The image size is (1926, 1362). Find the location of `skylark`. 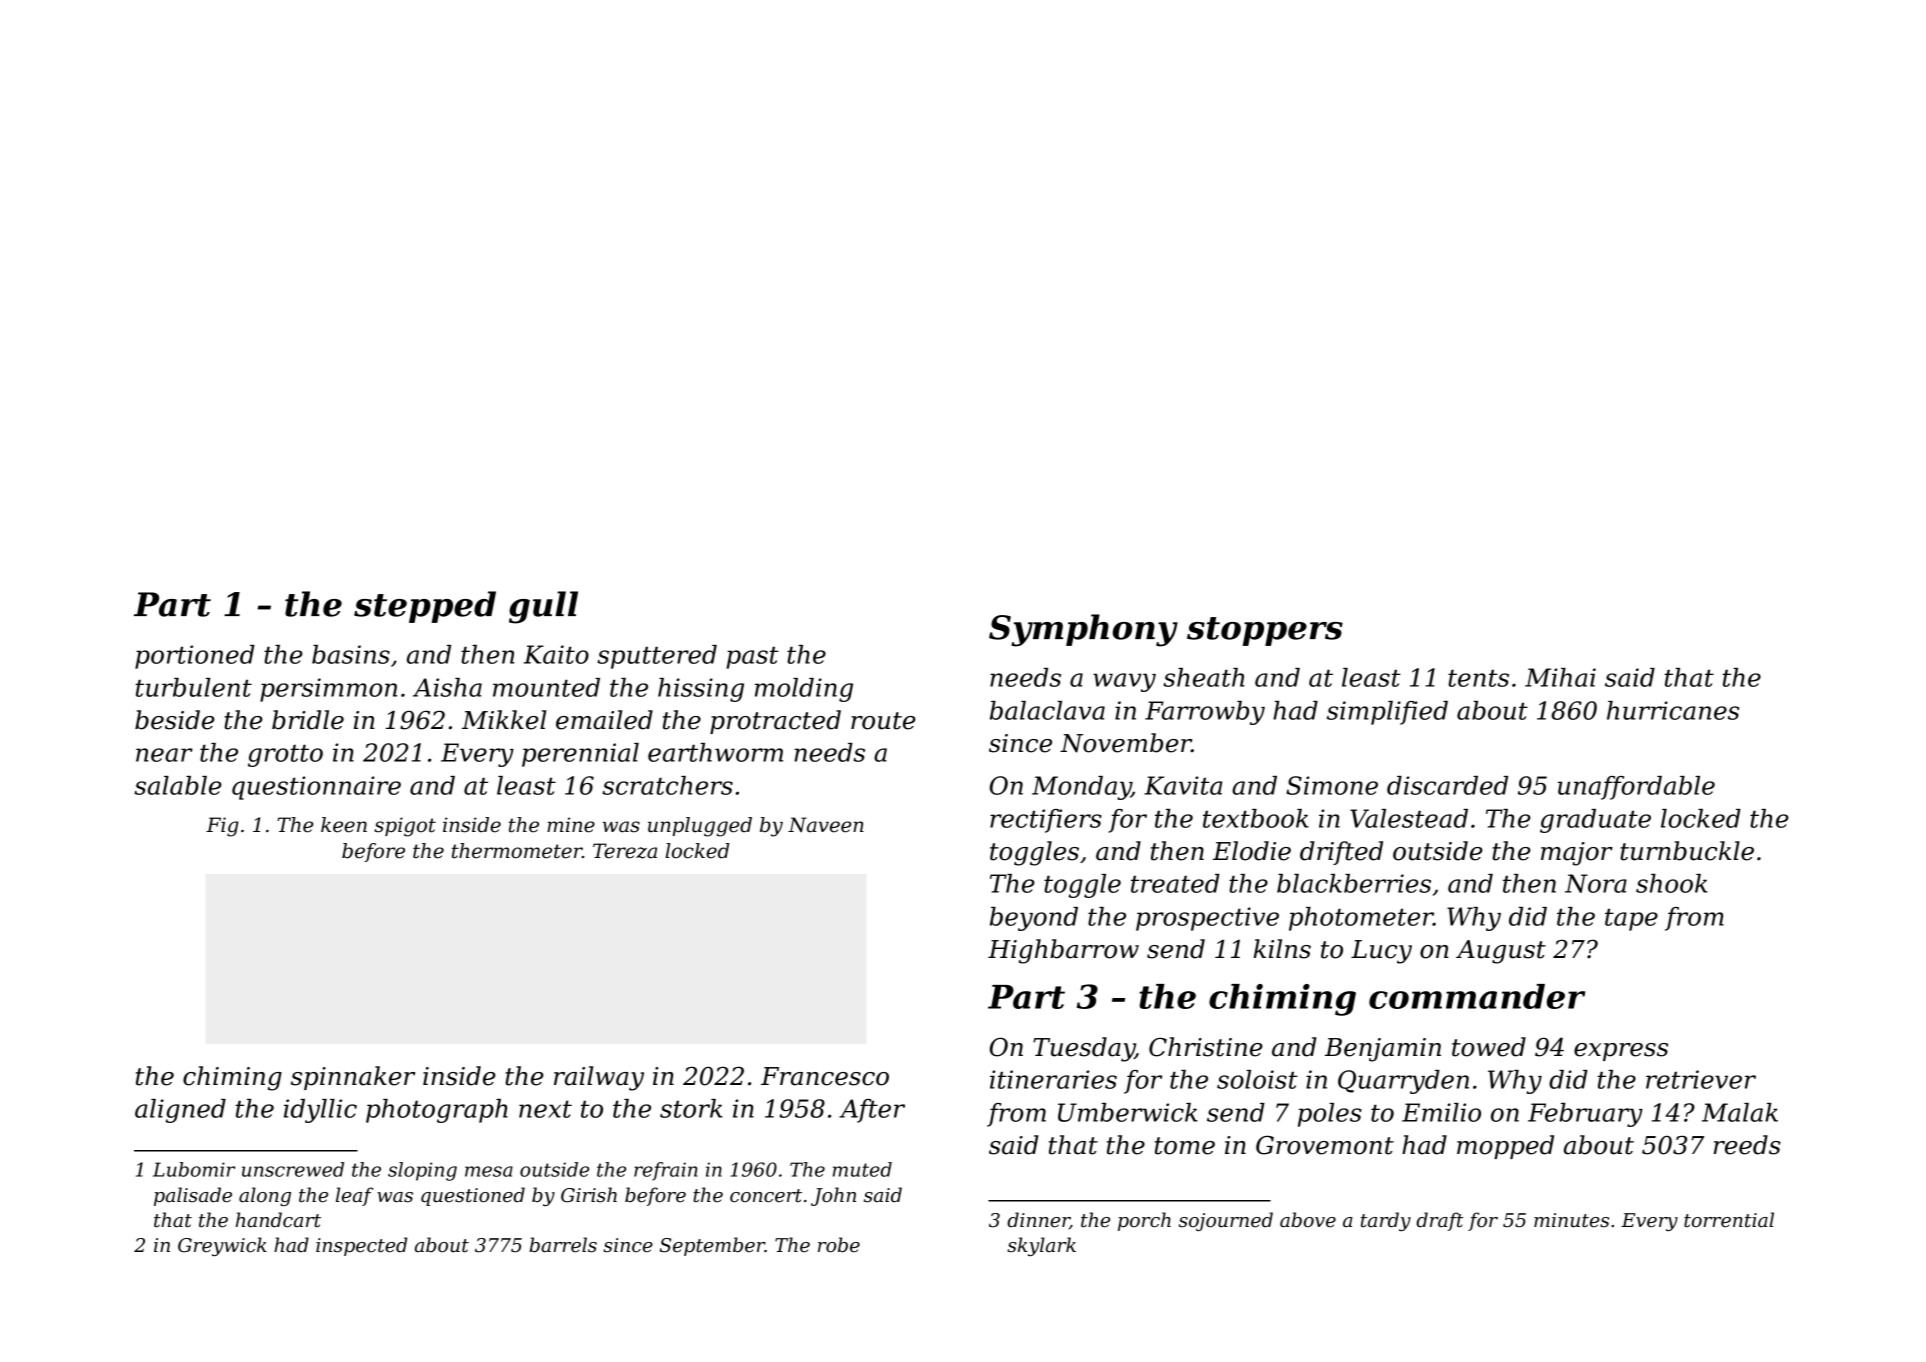

skylark is located at coordinates (1041, 1246).
